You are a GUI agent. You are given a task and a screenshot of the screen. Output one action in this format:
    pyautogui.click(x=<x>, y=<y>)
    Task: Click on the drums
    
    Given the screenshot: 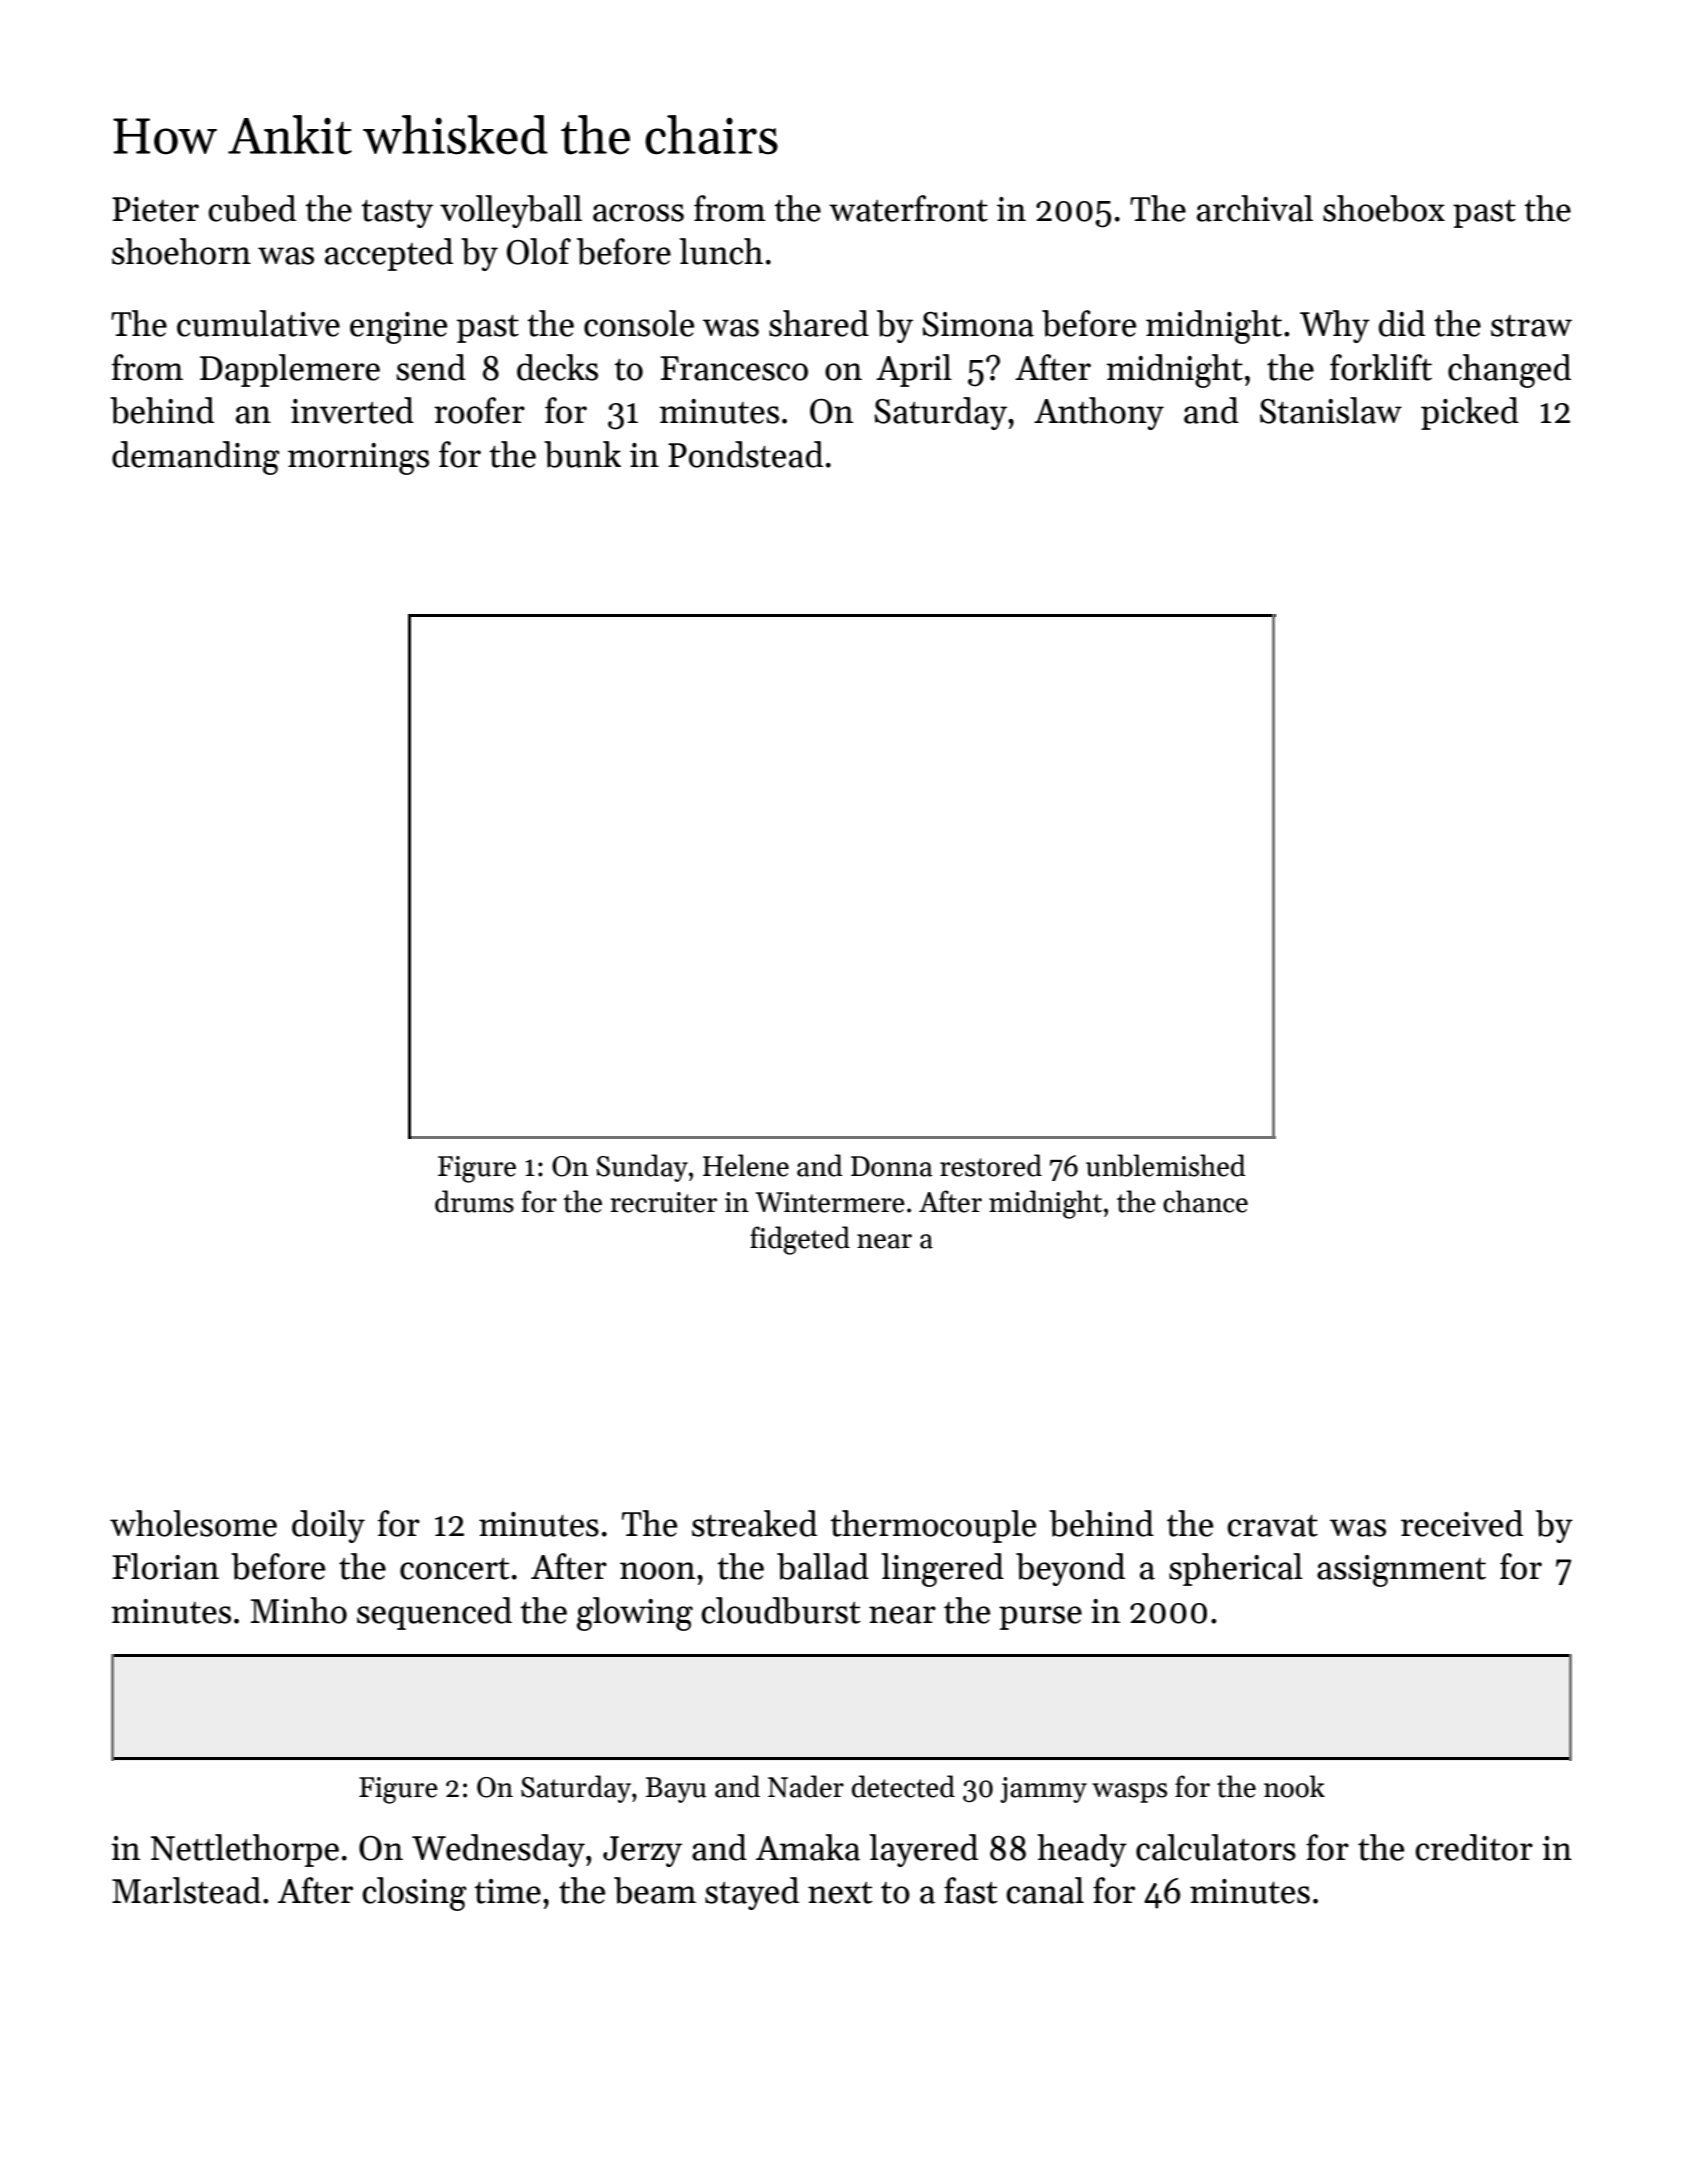 What is the action you would take?
    pyautogui.click(x=474, y=1201)
